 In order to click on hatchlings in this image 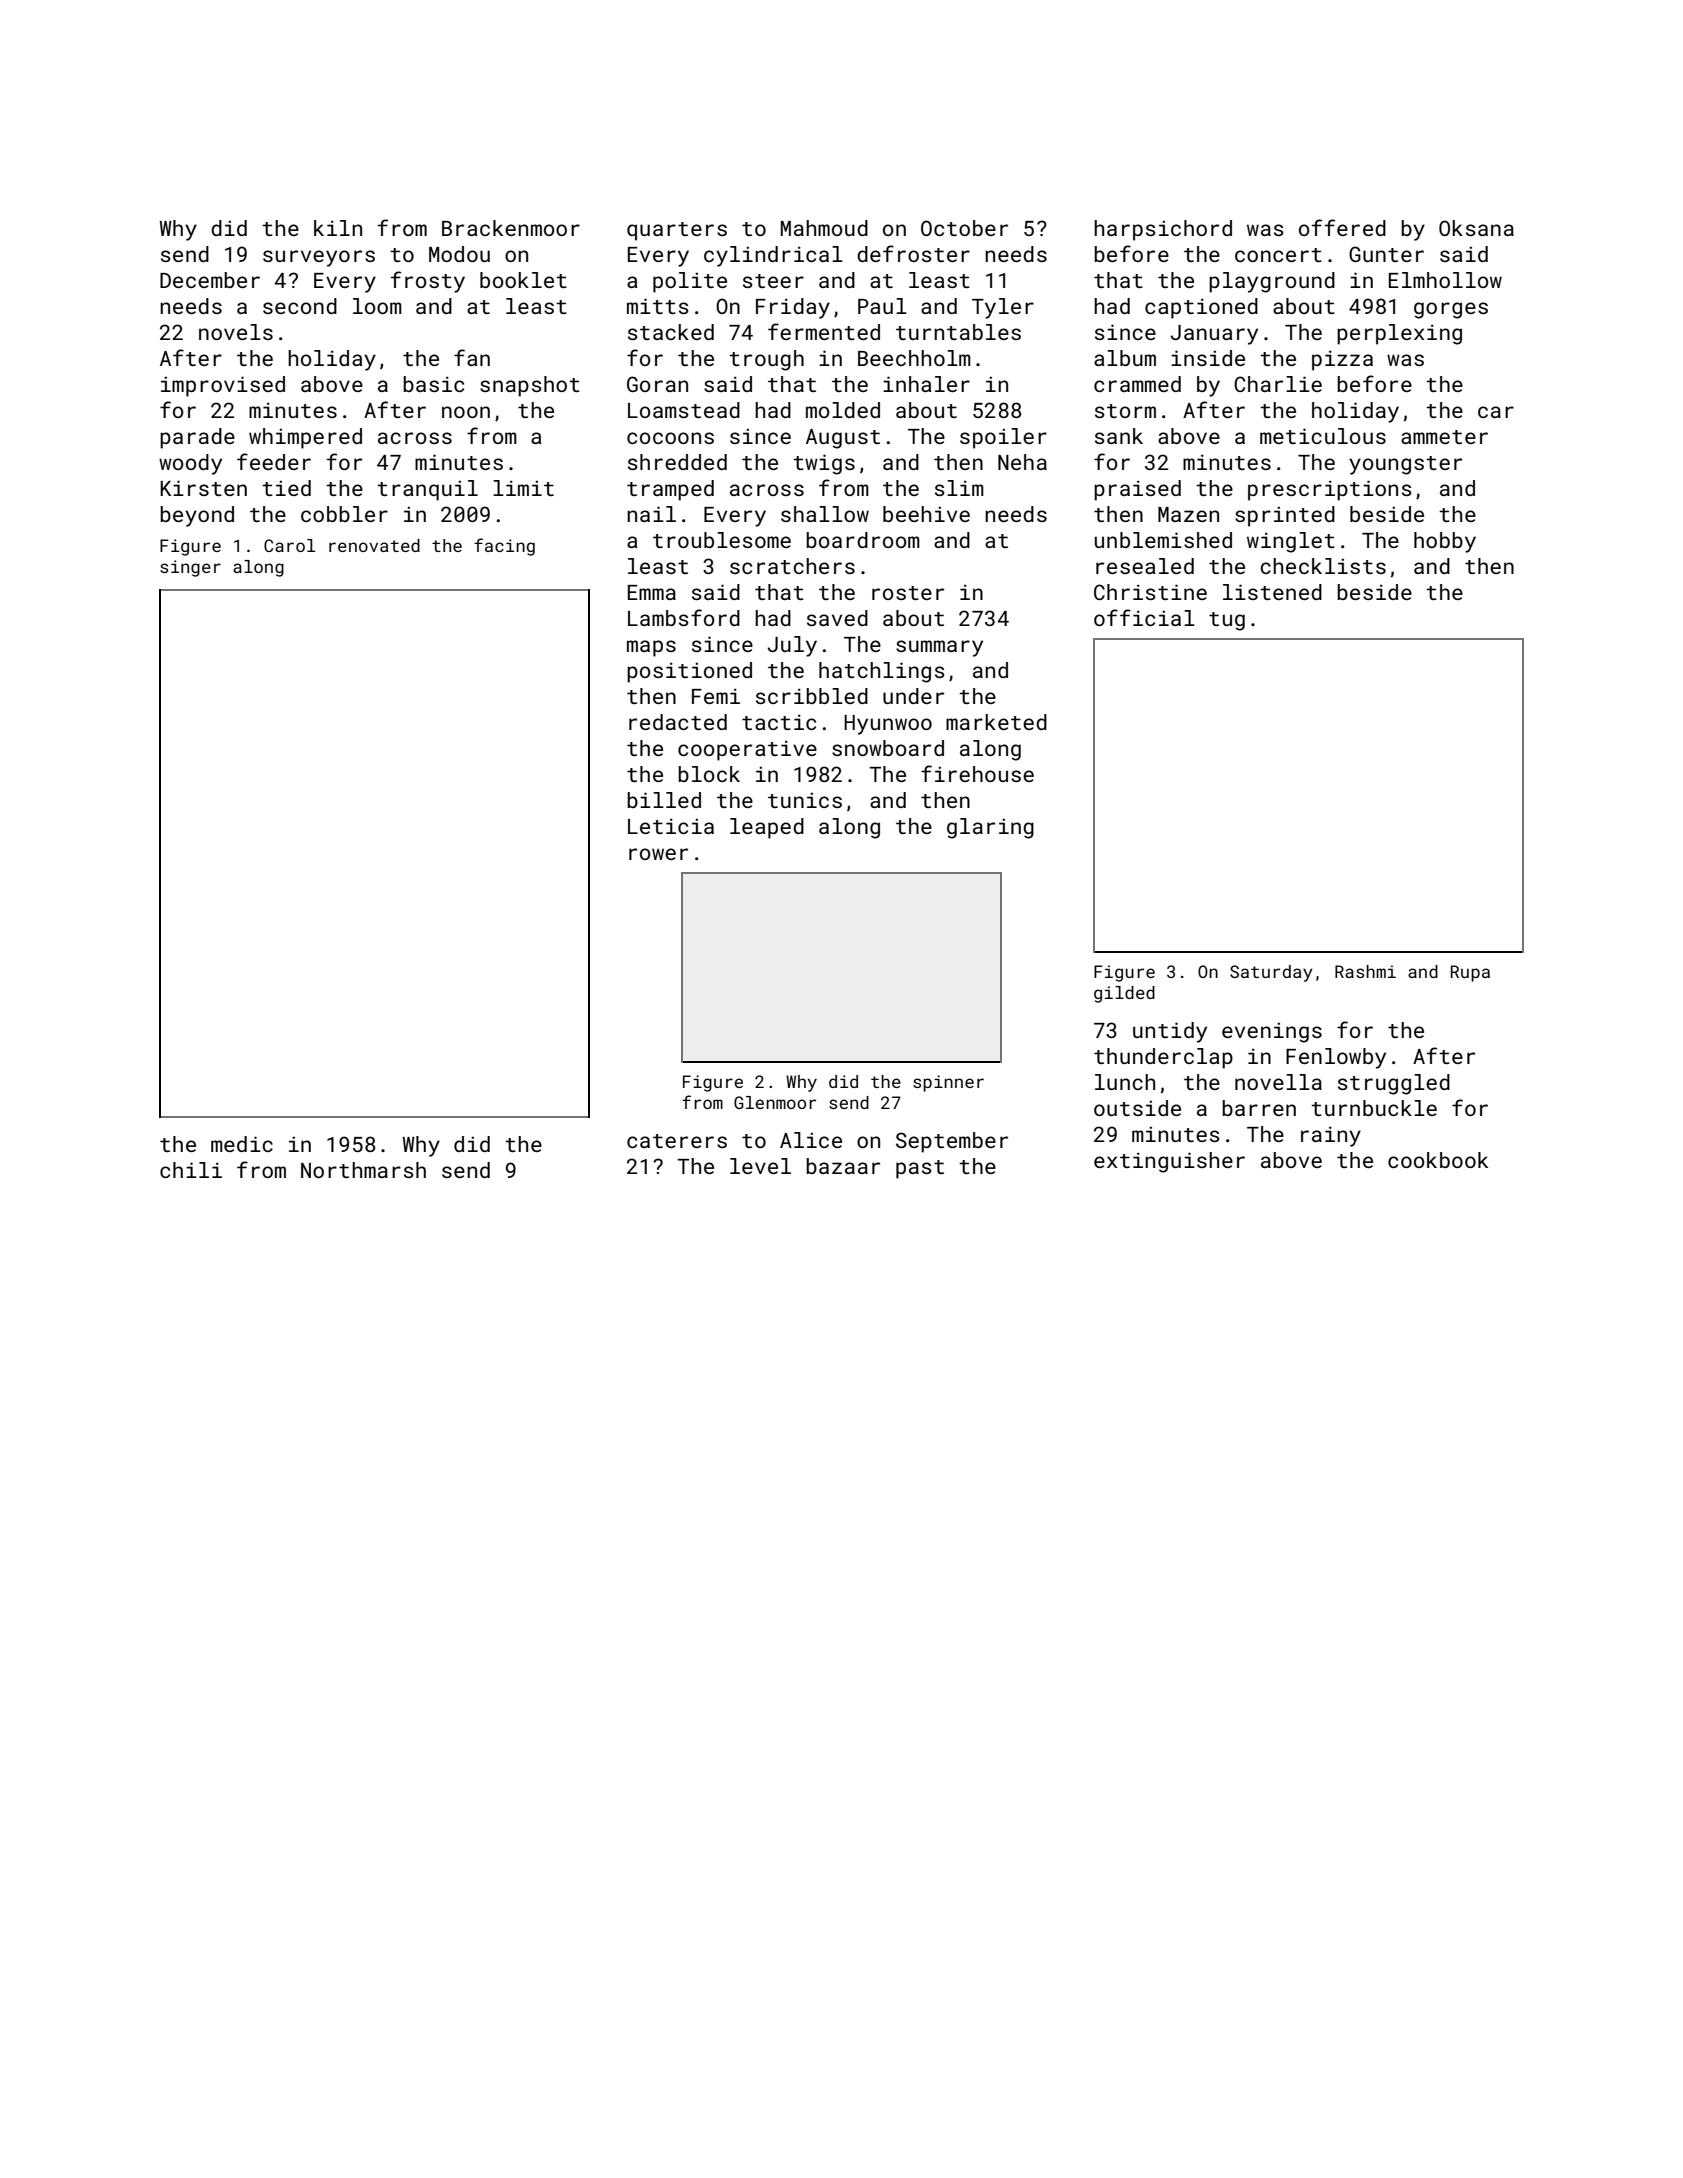, I will do `click(882, 672)`.
